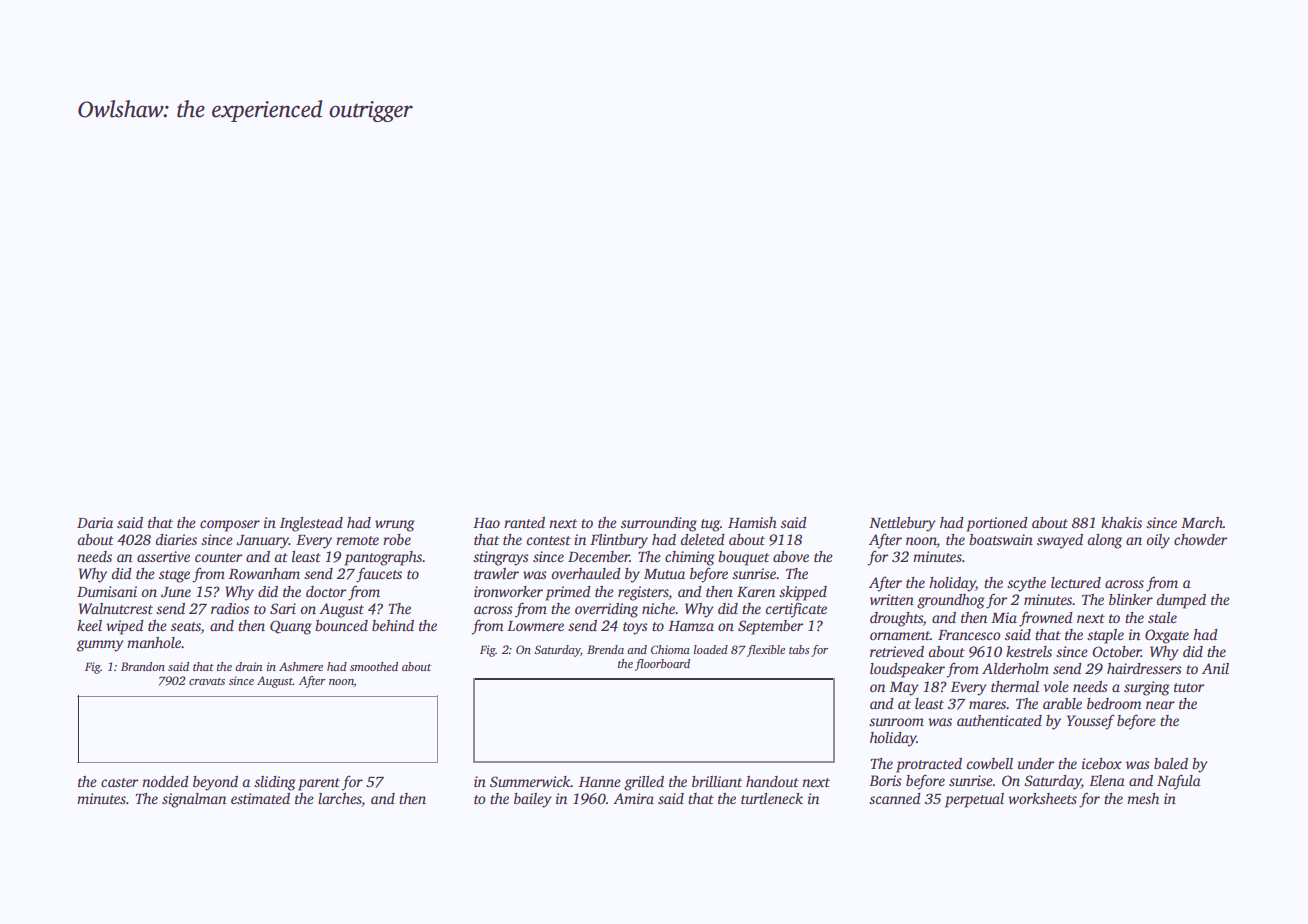  I want to click on signalman, so click(194, 800).
